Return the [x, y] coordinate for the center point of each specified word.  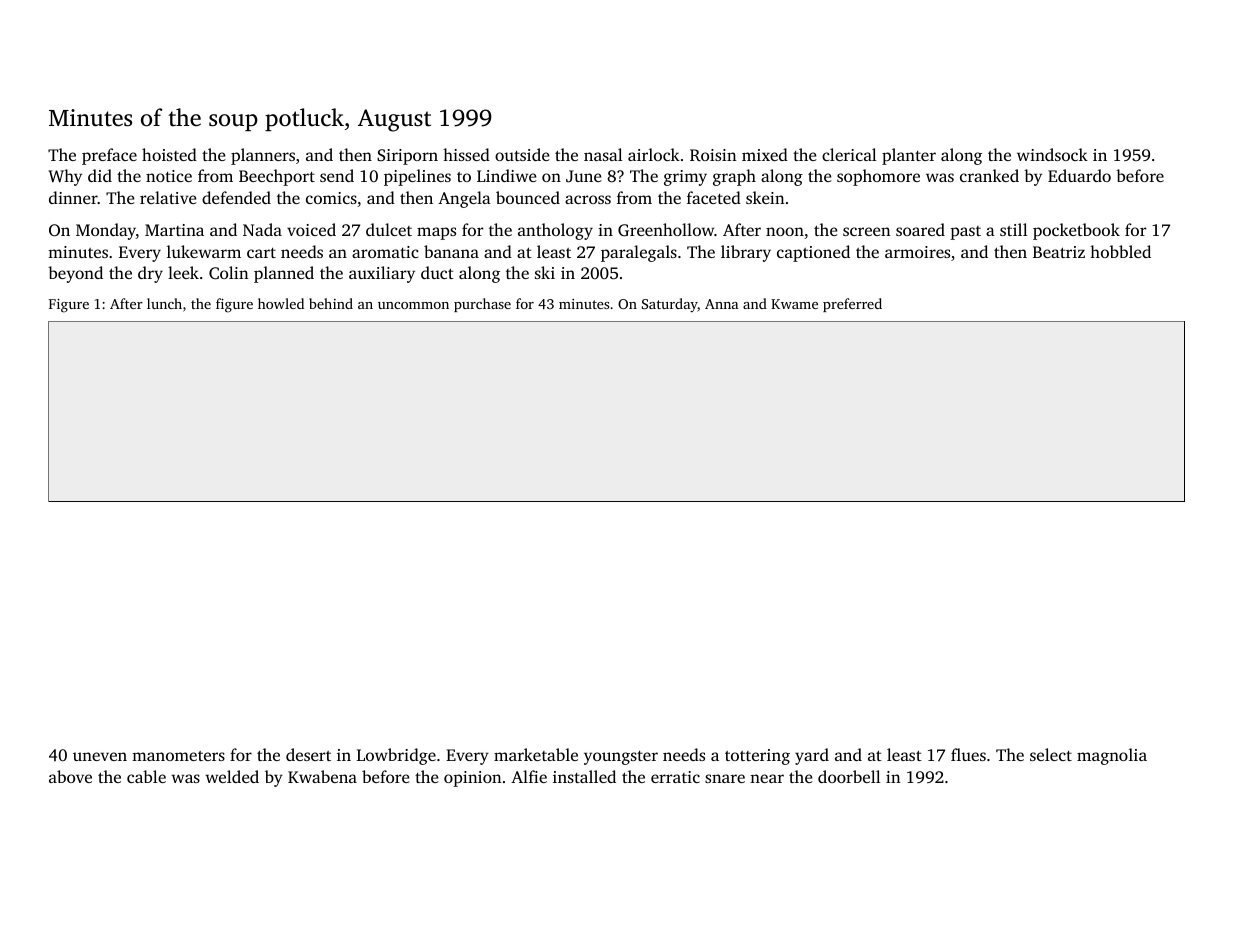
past [965, 233]
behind [331, 303]
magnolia [1112, 756]
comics [331, 198]
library [746, 253]
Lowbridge [396, 756]
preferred [852, 305]
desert [308, 754]
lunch [164, 303]
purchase [482, 305]
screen [866, 231]
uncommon [413, 305]
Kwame [794, 304]
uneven [100, 756]
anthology [555, 231]
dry [150, 274]
